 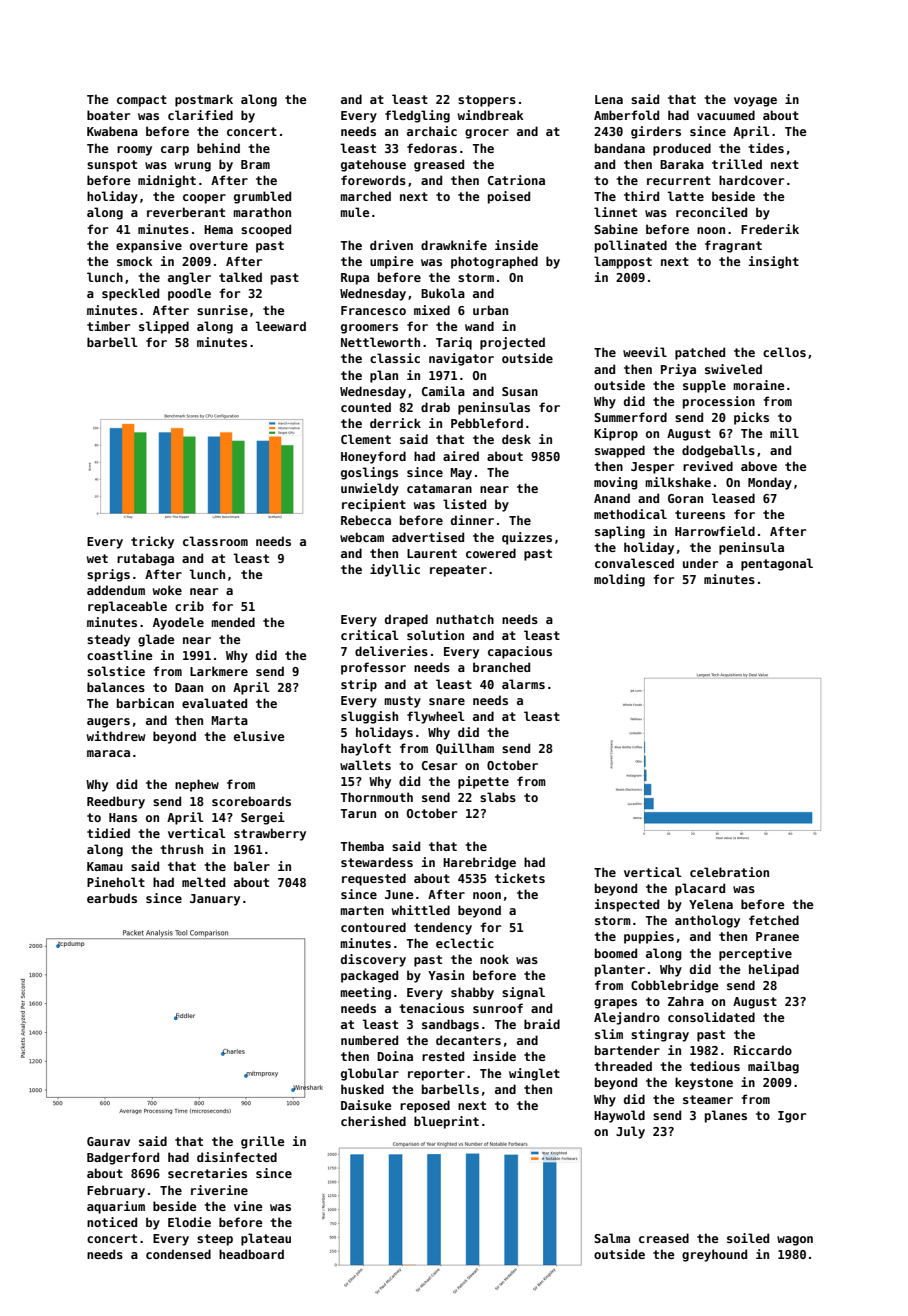 What do you see at coordinates (487, 101) in the image?
I see `stoppers` at bounding box center [487, 101].
